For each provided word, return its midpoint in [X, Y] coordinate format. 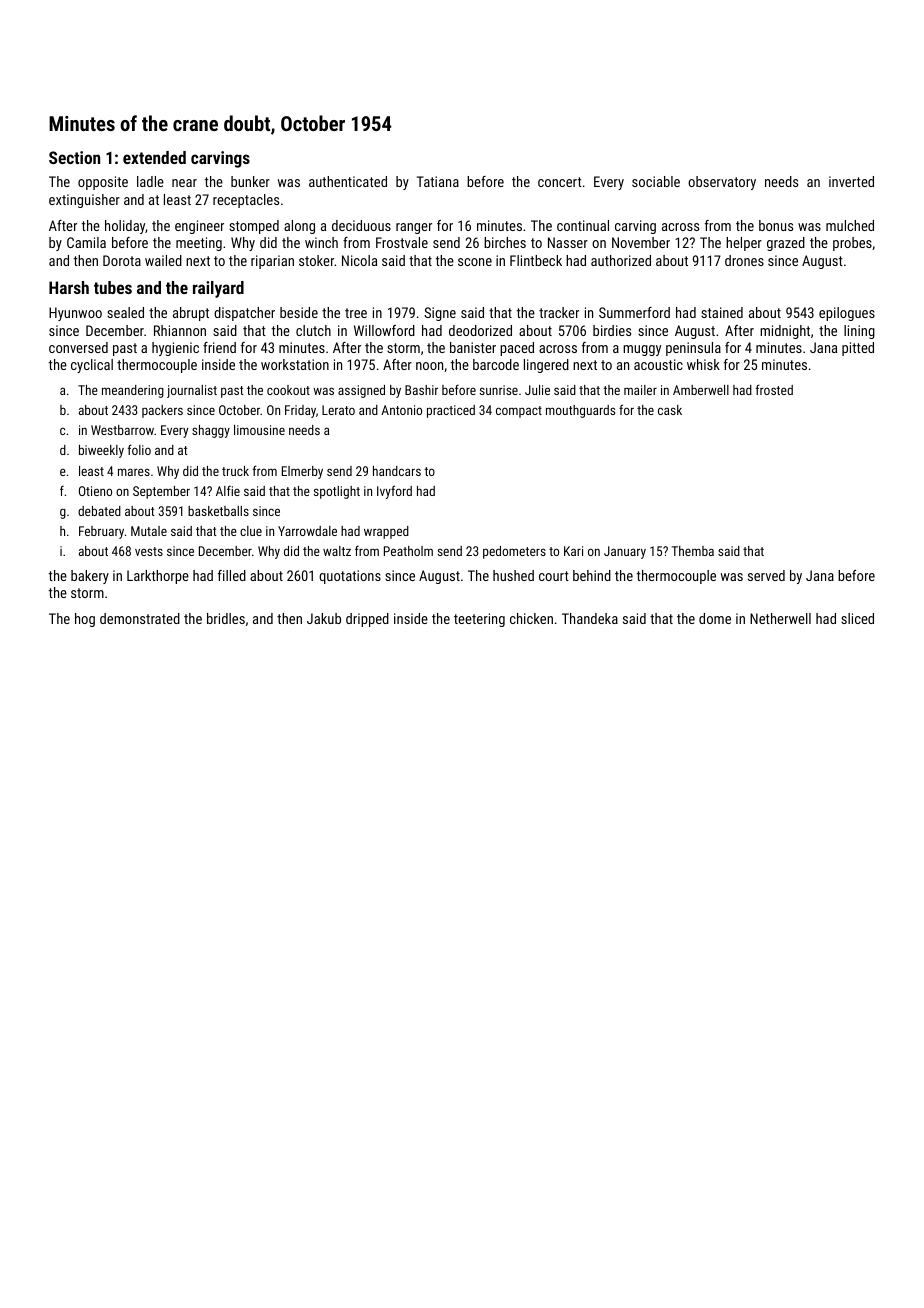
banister [473, 347]
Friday [300, 411]
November [641, 242]
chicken [531, 618]
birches [505, 242]
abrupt [191, 314]
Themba [693, 551]
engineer [199, 227]
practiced [451, 411]
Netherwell [780, 618]
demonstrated [140, 618]
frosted [774, 389]
